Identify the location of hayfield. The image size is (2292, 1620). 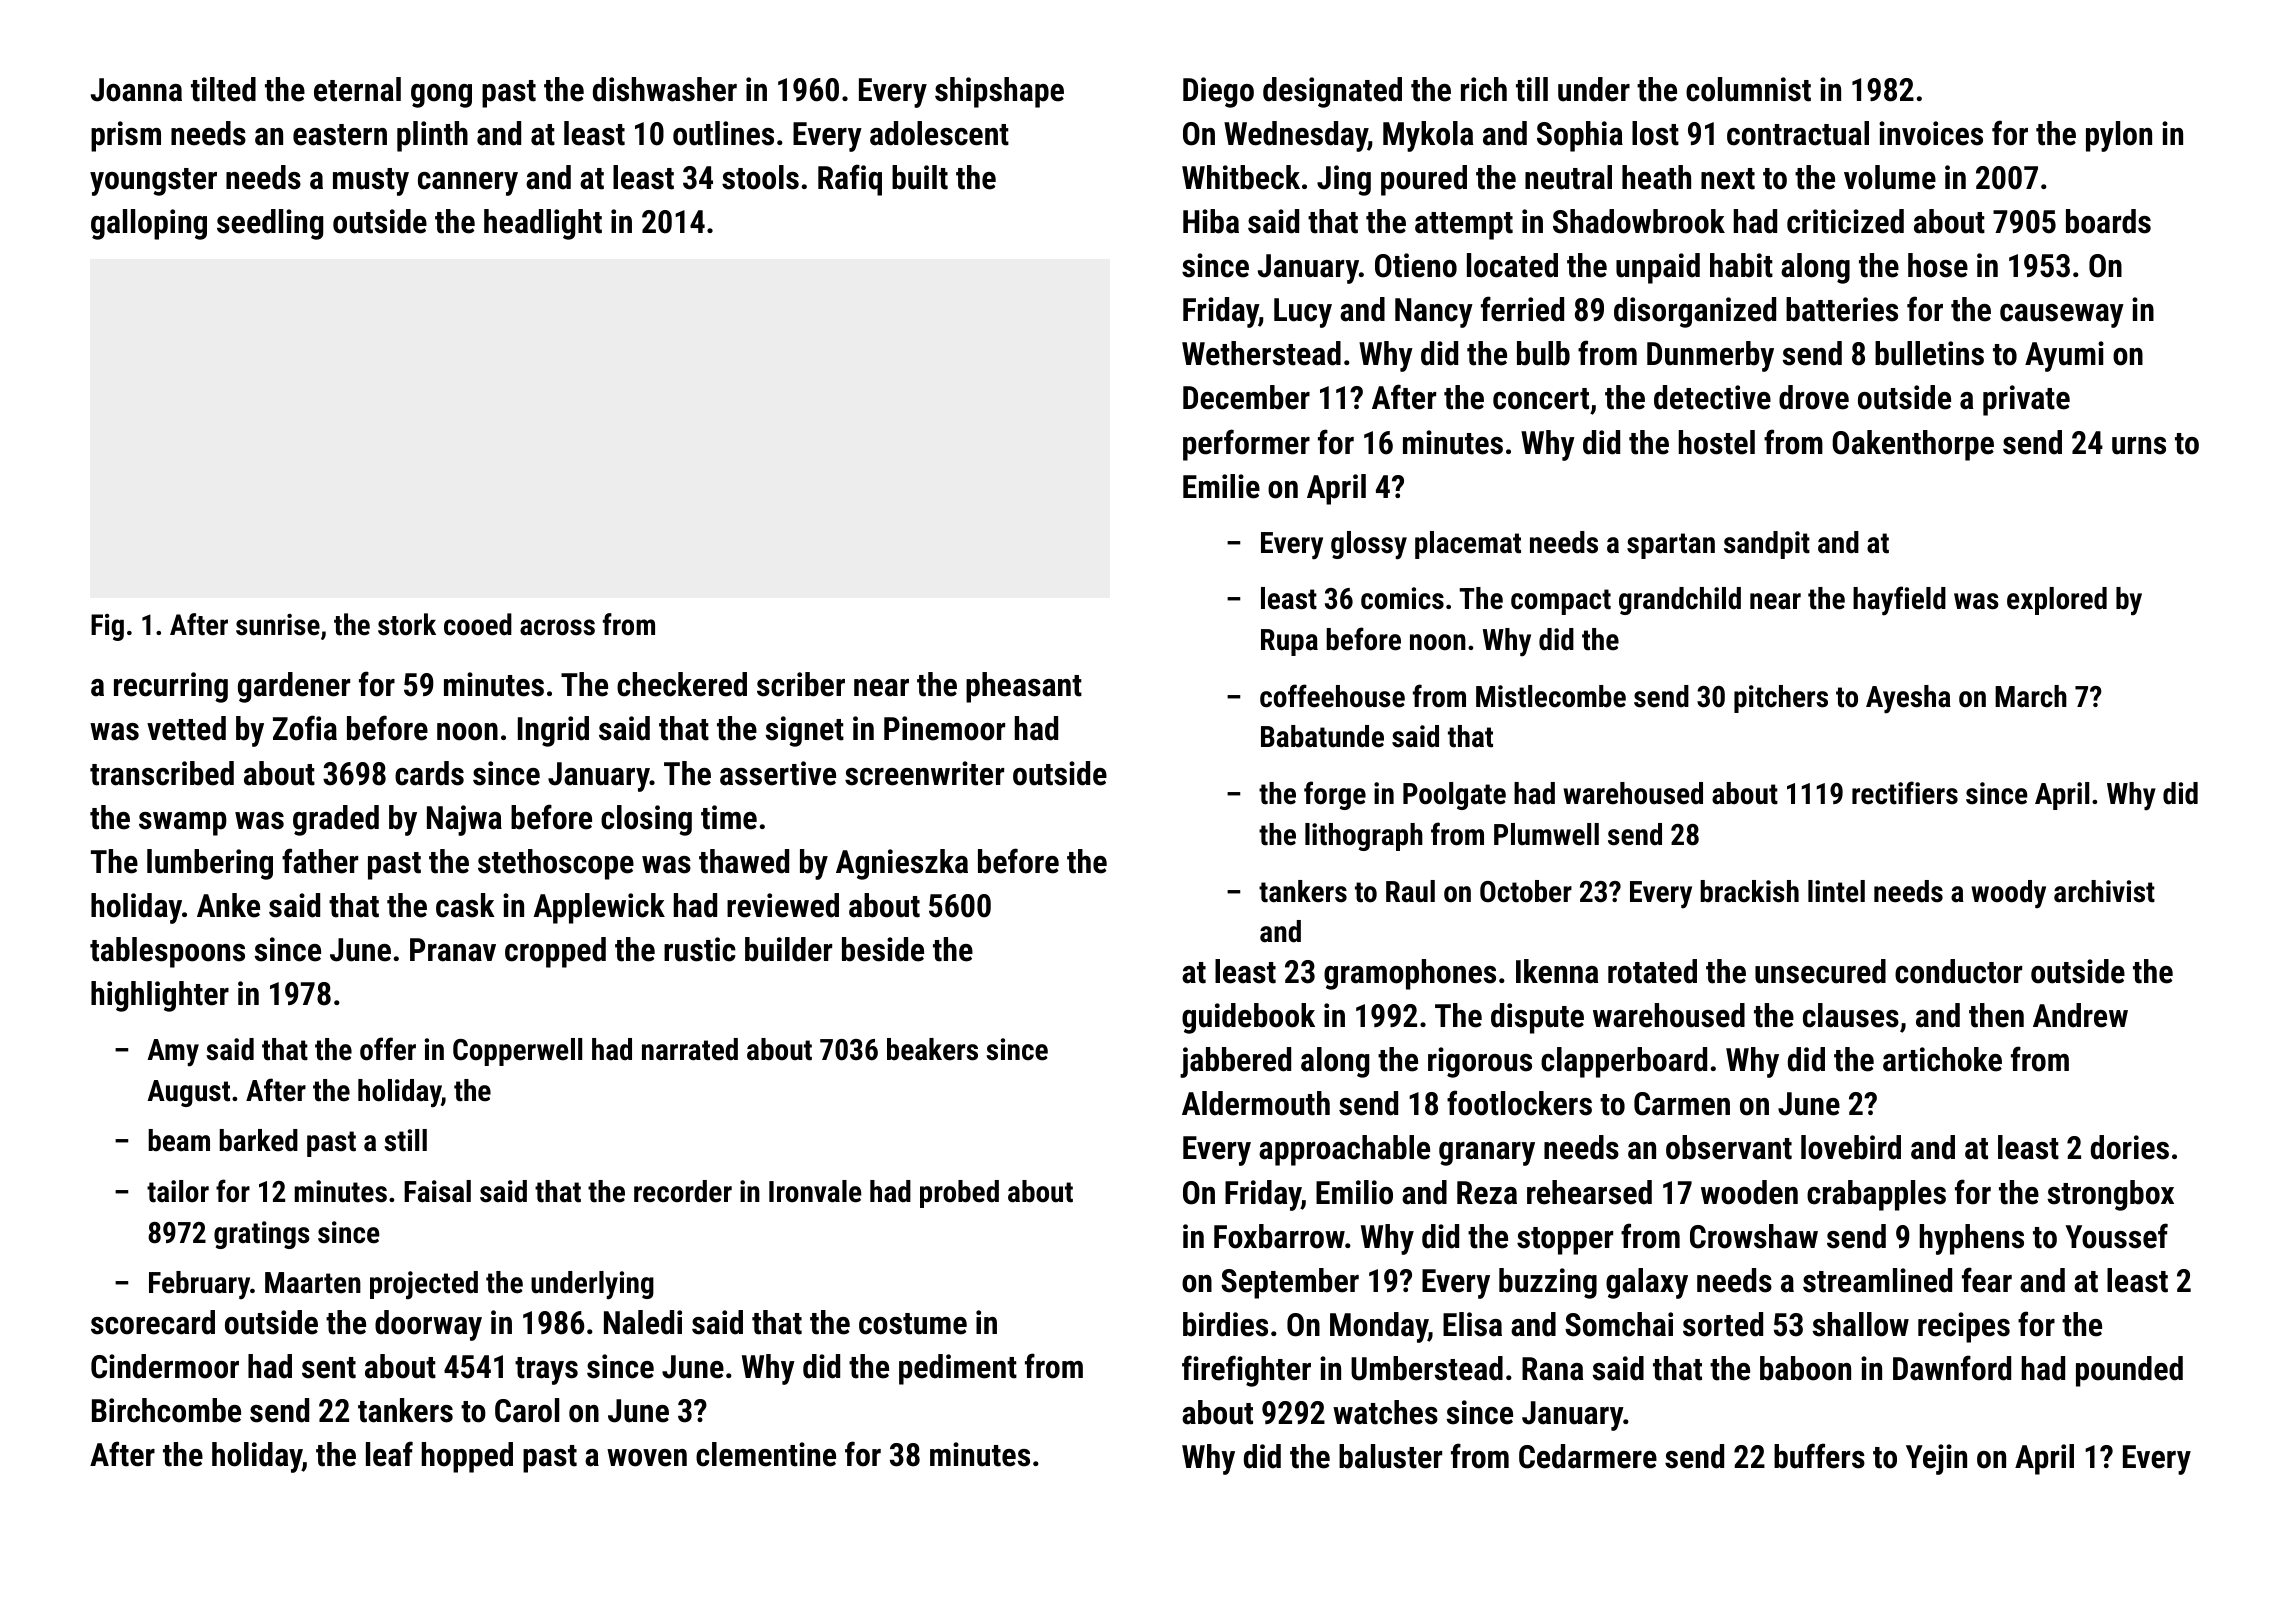
(1899, 601).
